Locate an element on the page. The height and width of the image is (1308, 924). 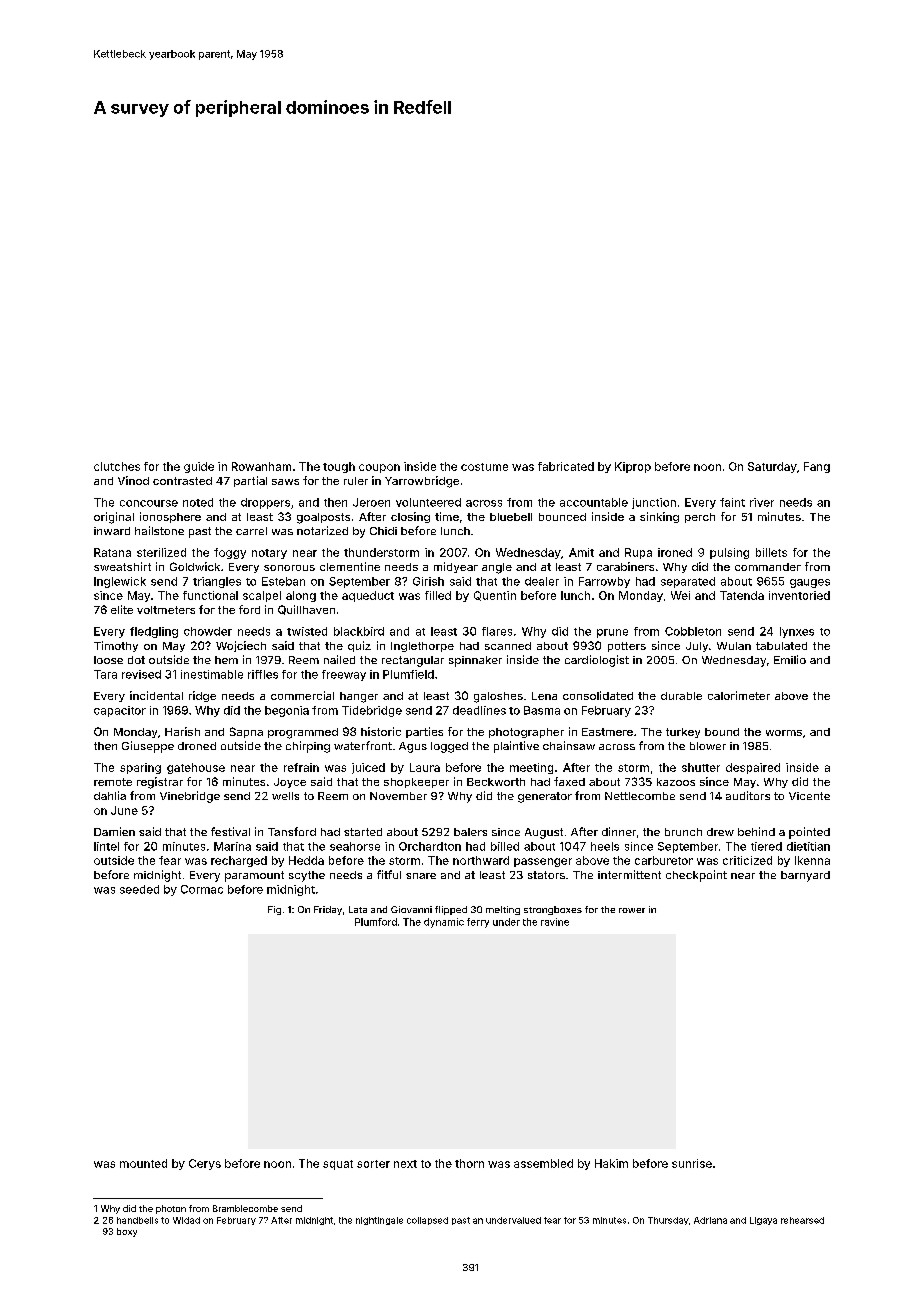
lintel is located at coordinates (106, 846).
